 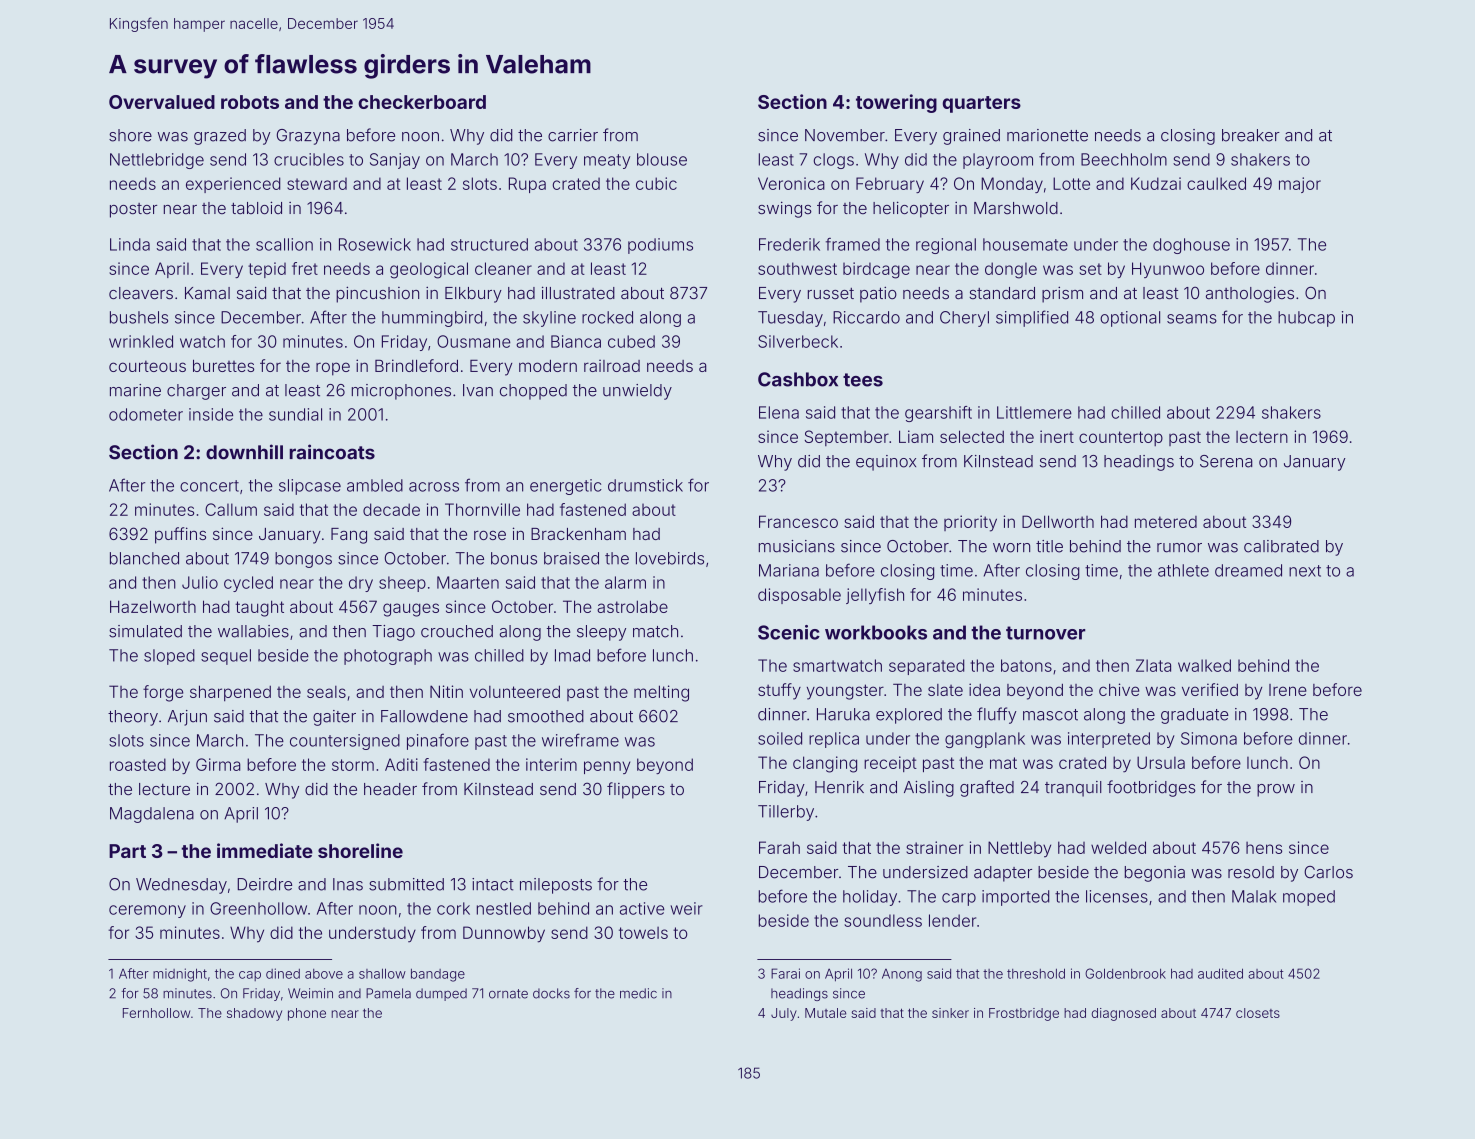 What do you see at coordinates (1025, 244) in the image?
I see `housemate` at bounding box center [1025, 244].
